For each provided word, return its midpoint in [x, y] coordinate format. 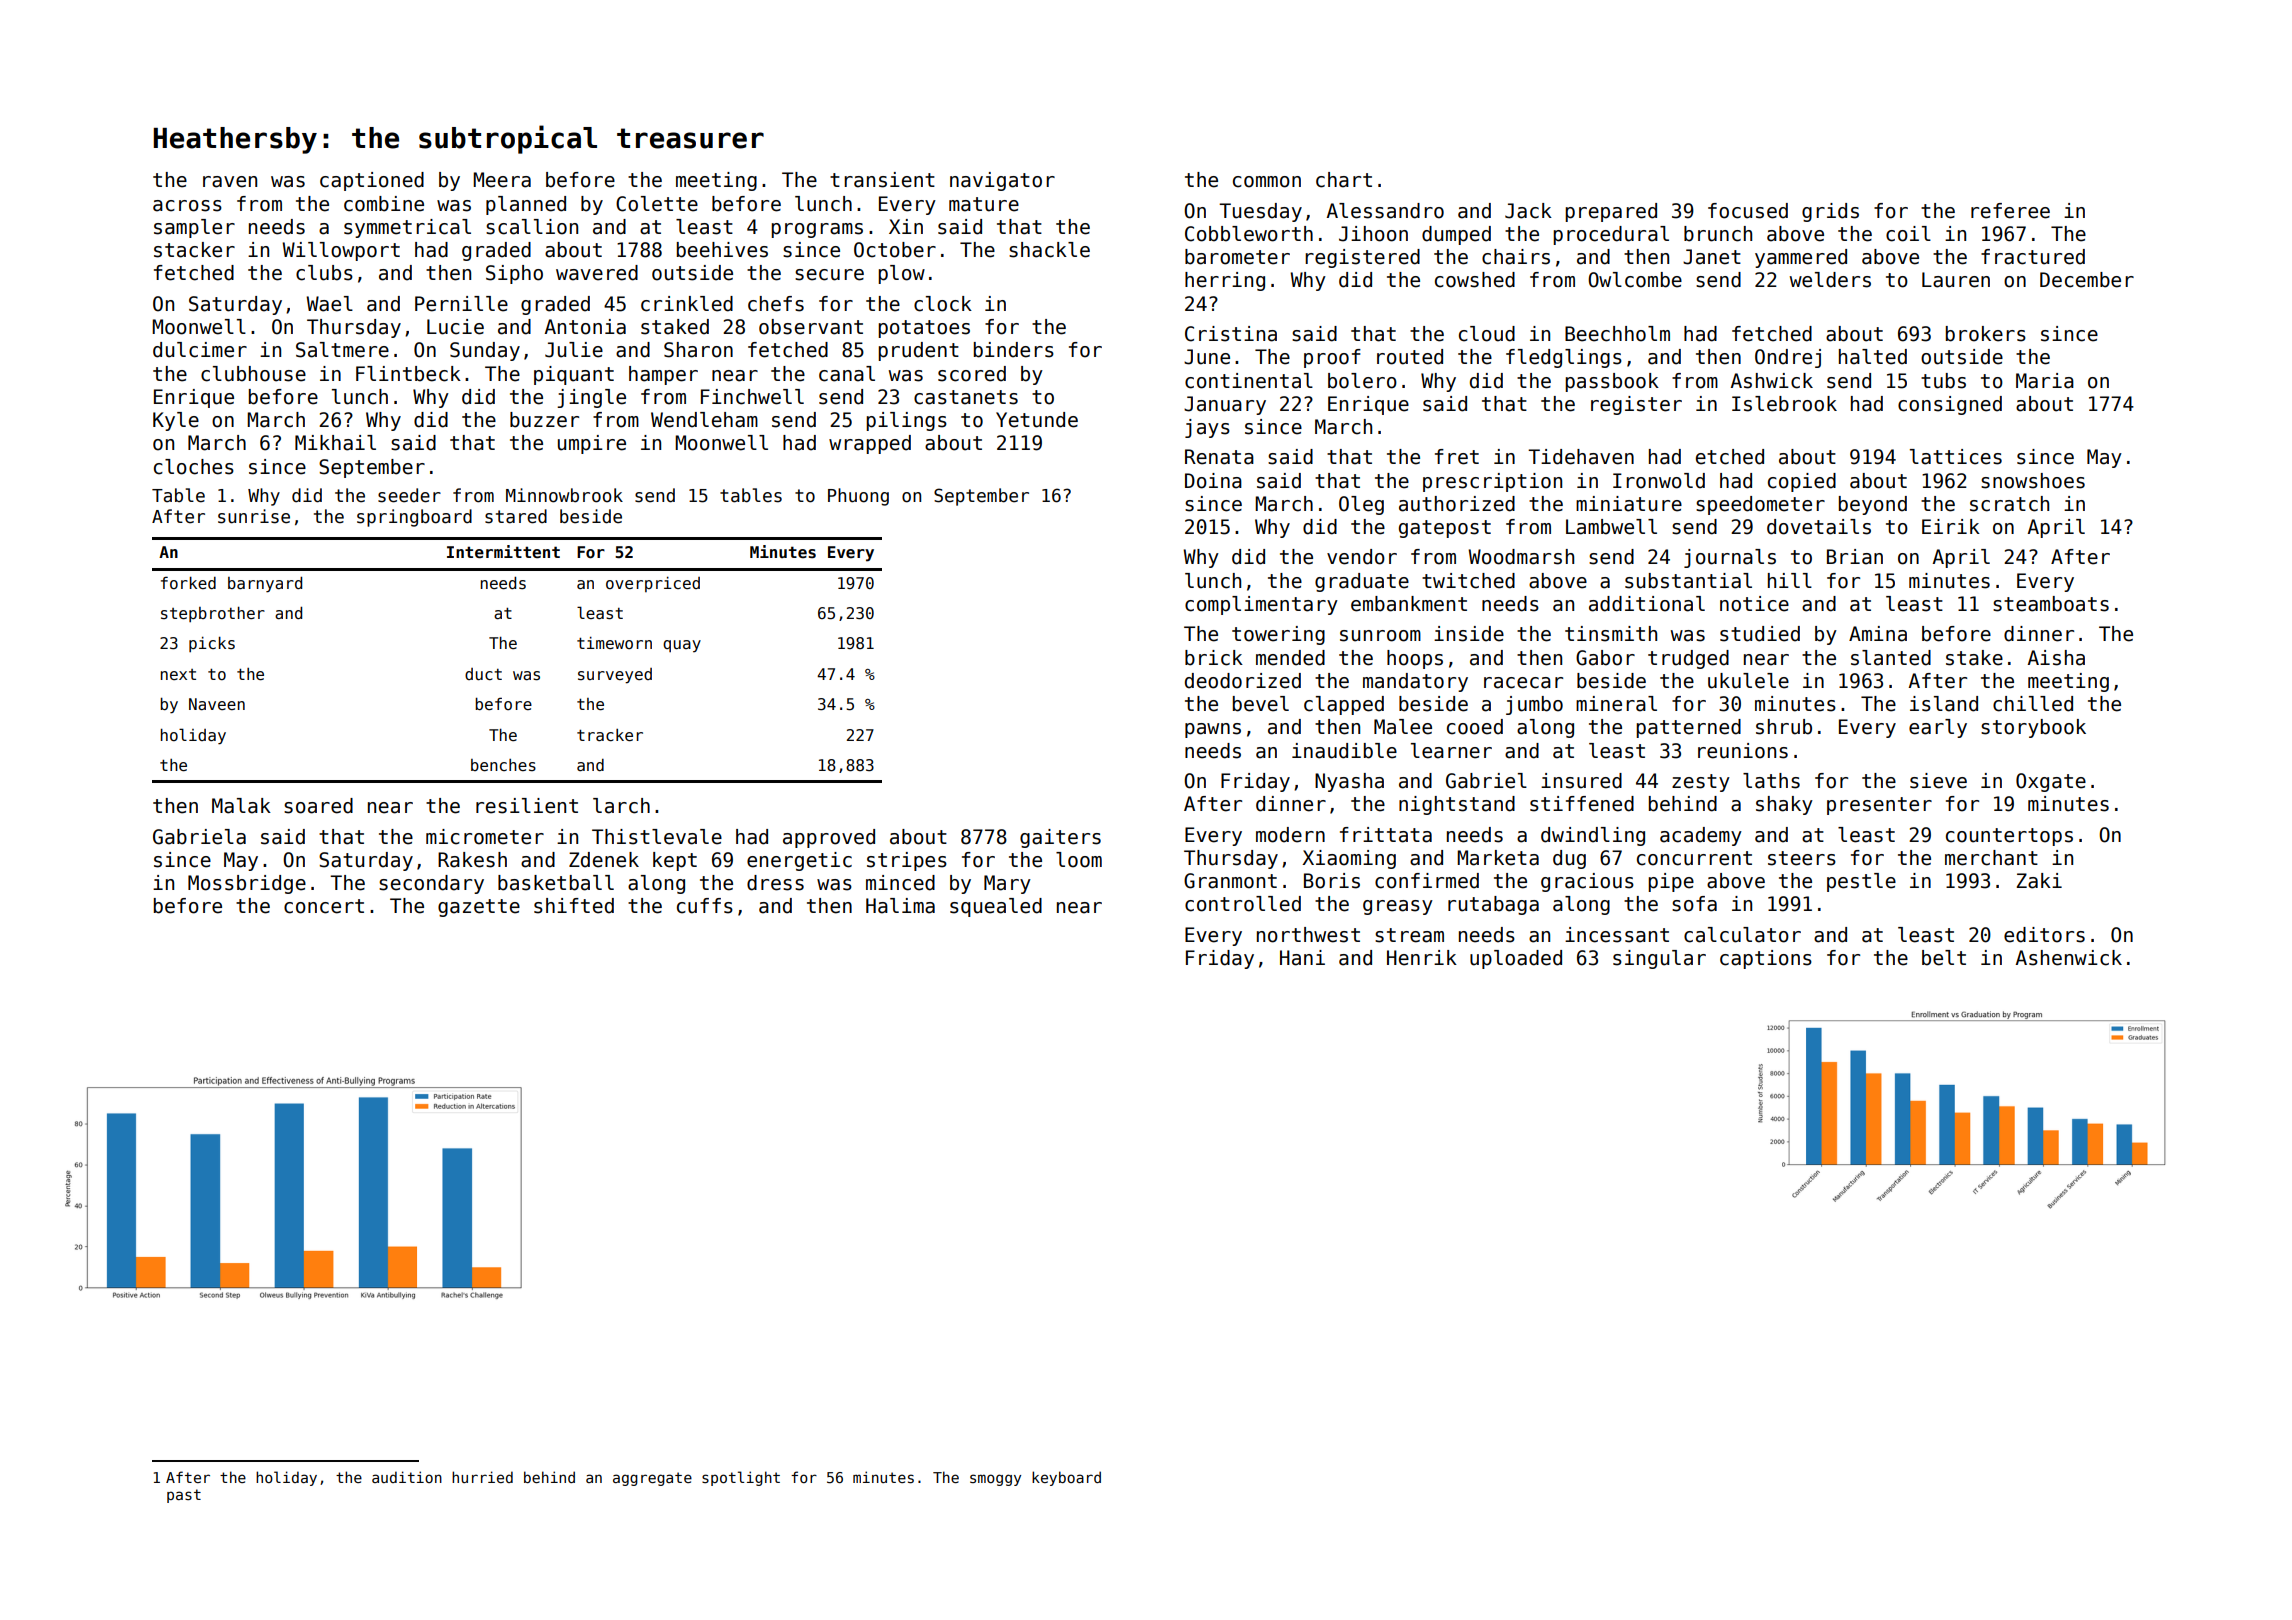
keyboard [1066, 1478]
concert [324, 906]
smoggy [995, 1480]
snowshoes [2033, 481]
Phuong [858, 497]
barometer [1237, 257]
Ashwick [1772, 381]
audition [407, 1477]
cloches [194, 467]
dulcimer [200, 350]
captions [1766, 959]
